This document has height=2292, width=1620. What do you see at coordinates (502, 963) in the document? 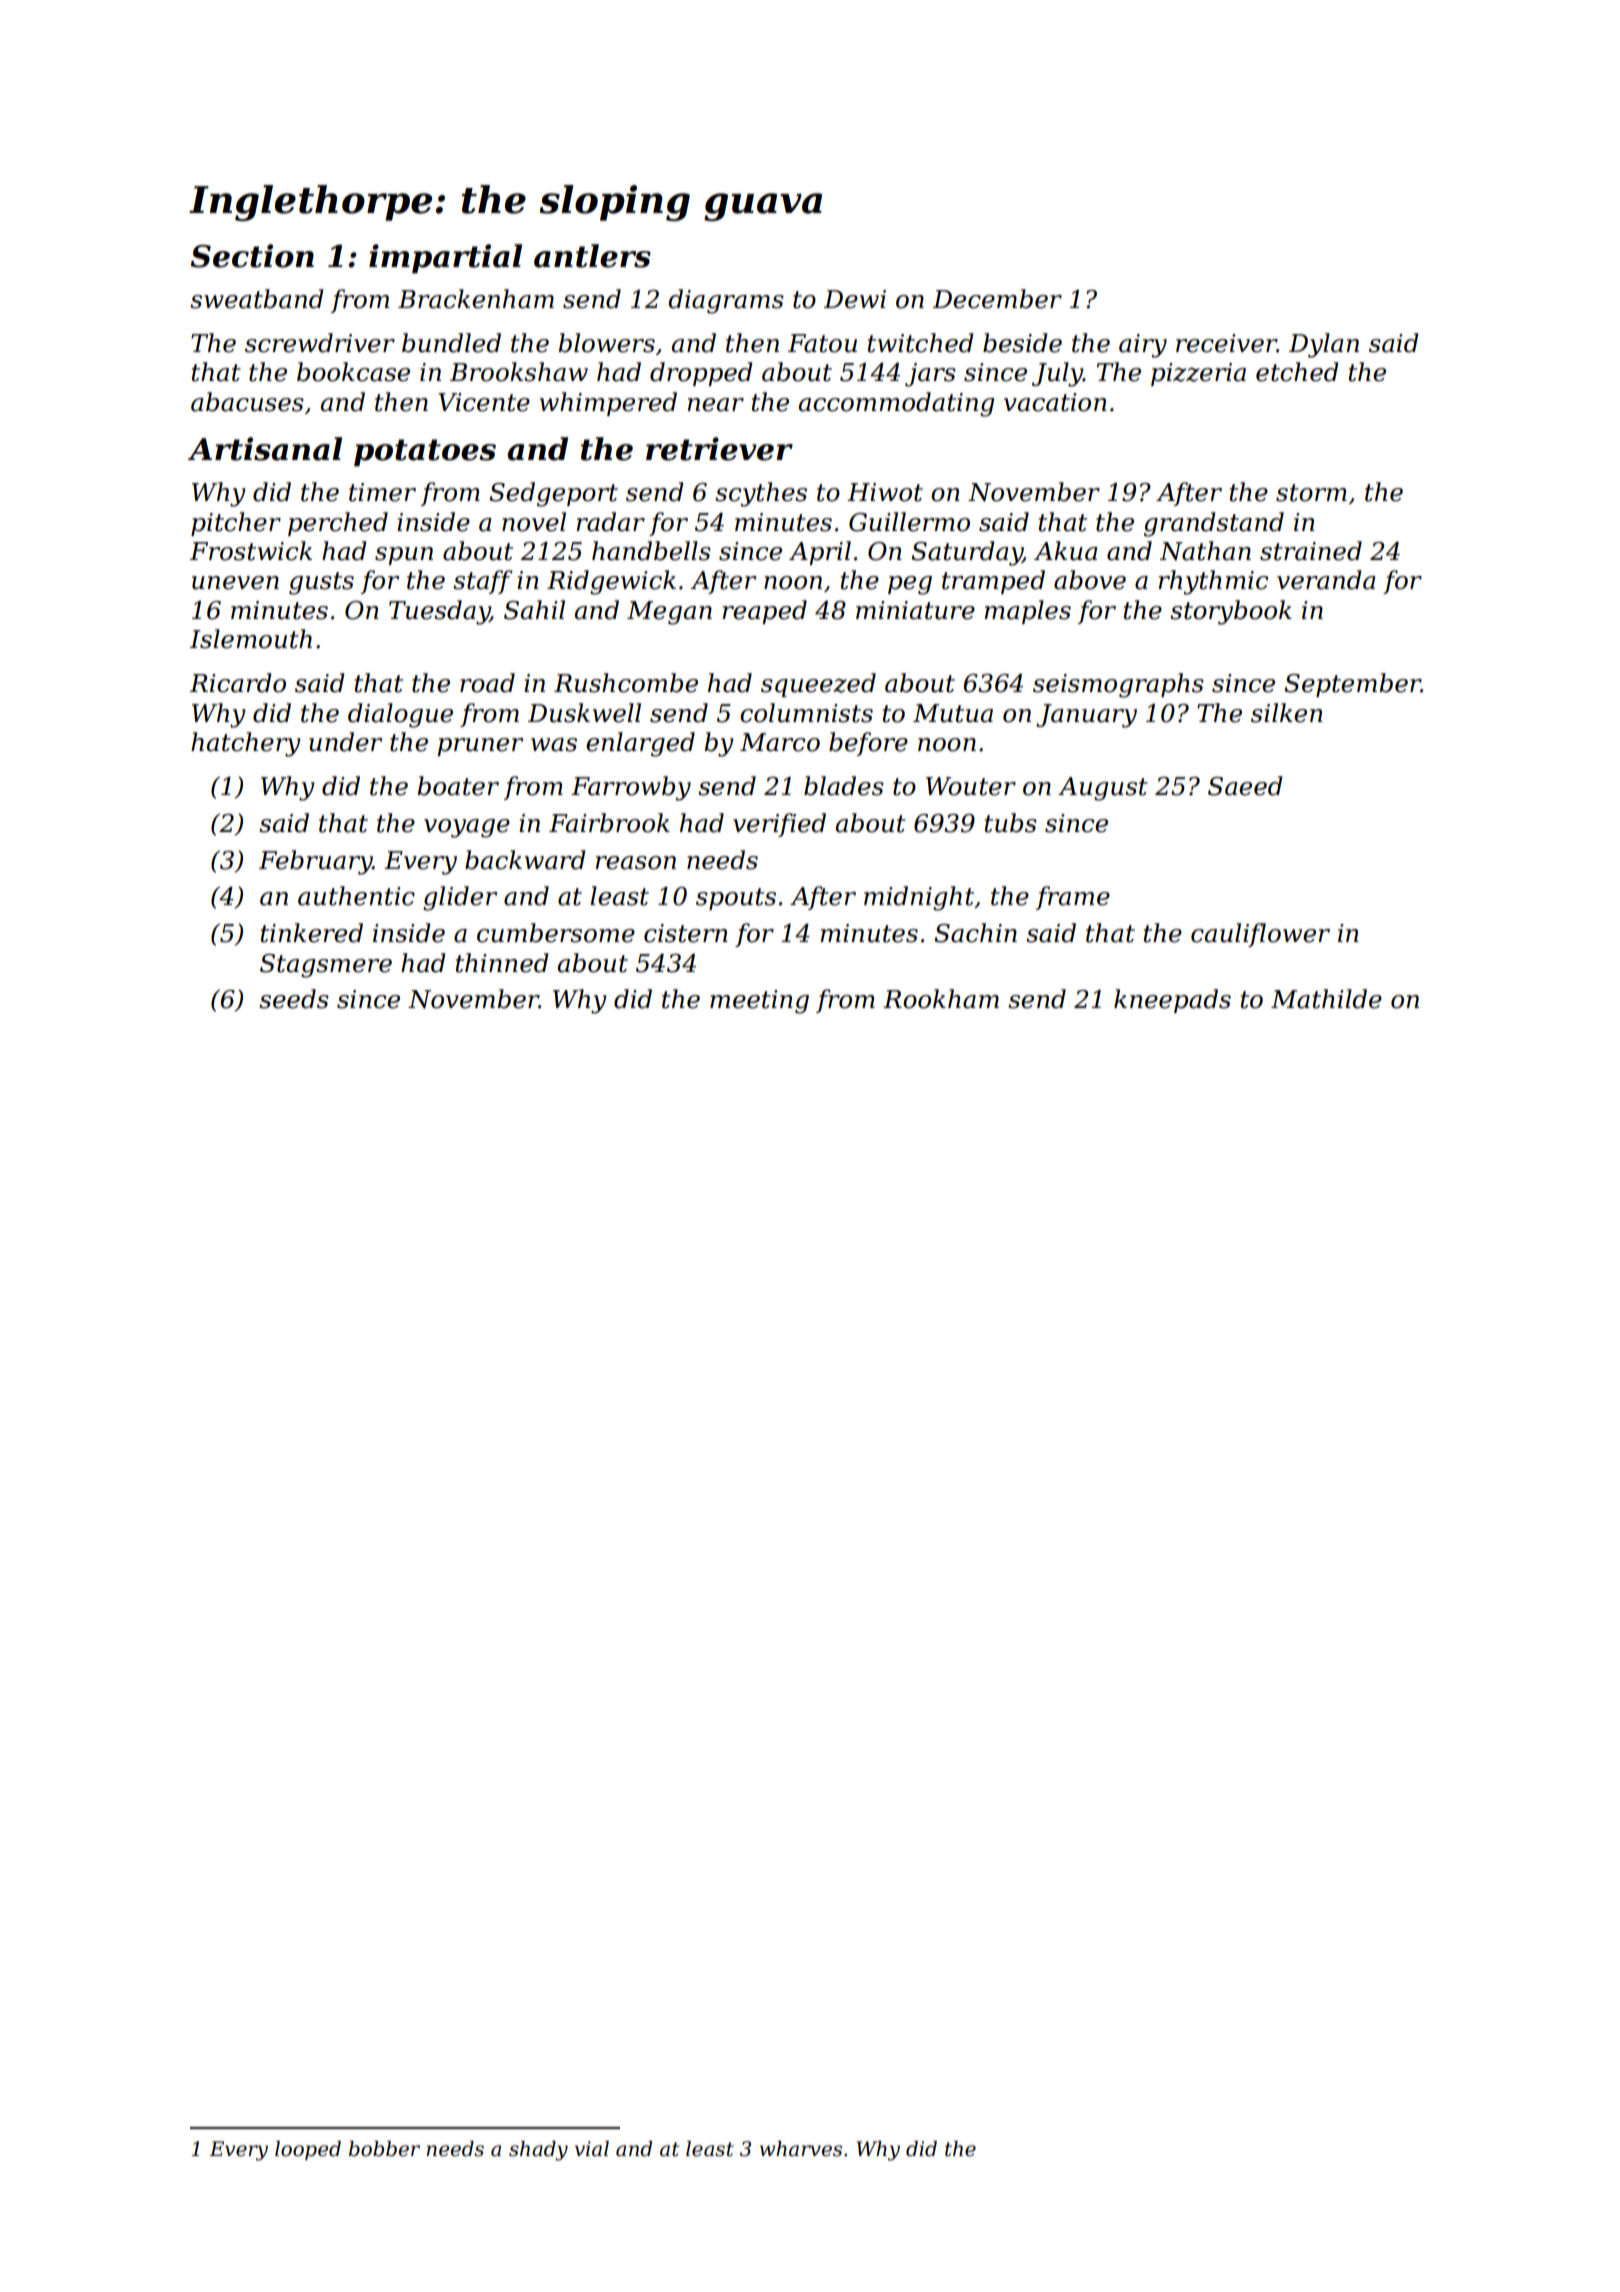
I see `thinned` at bounding box center [502, 963].
